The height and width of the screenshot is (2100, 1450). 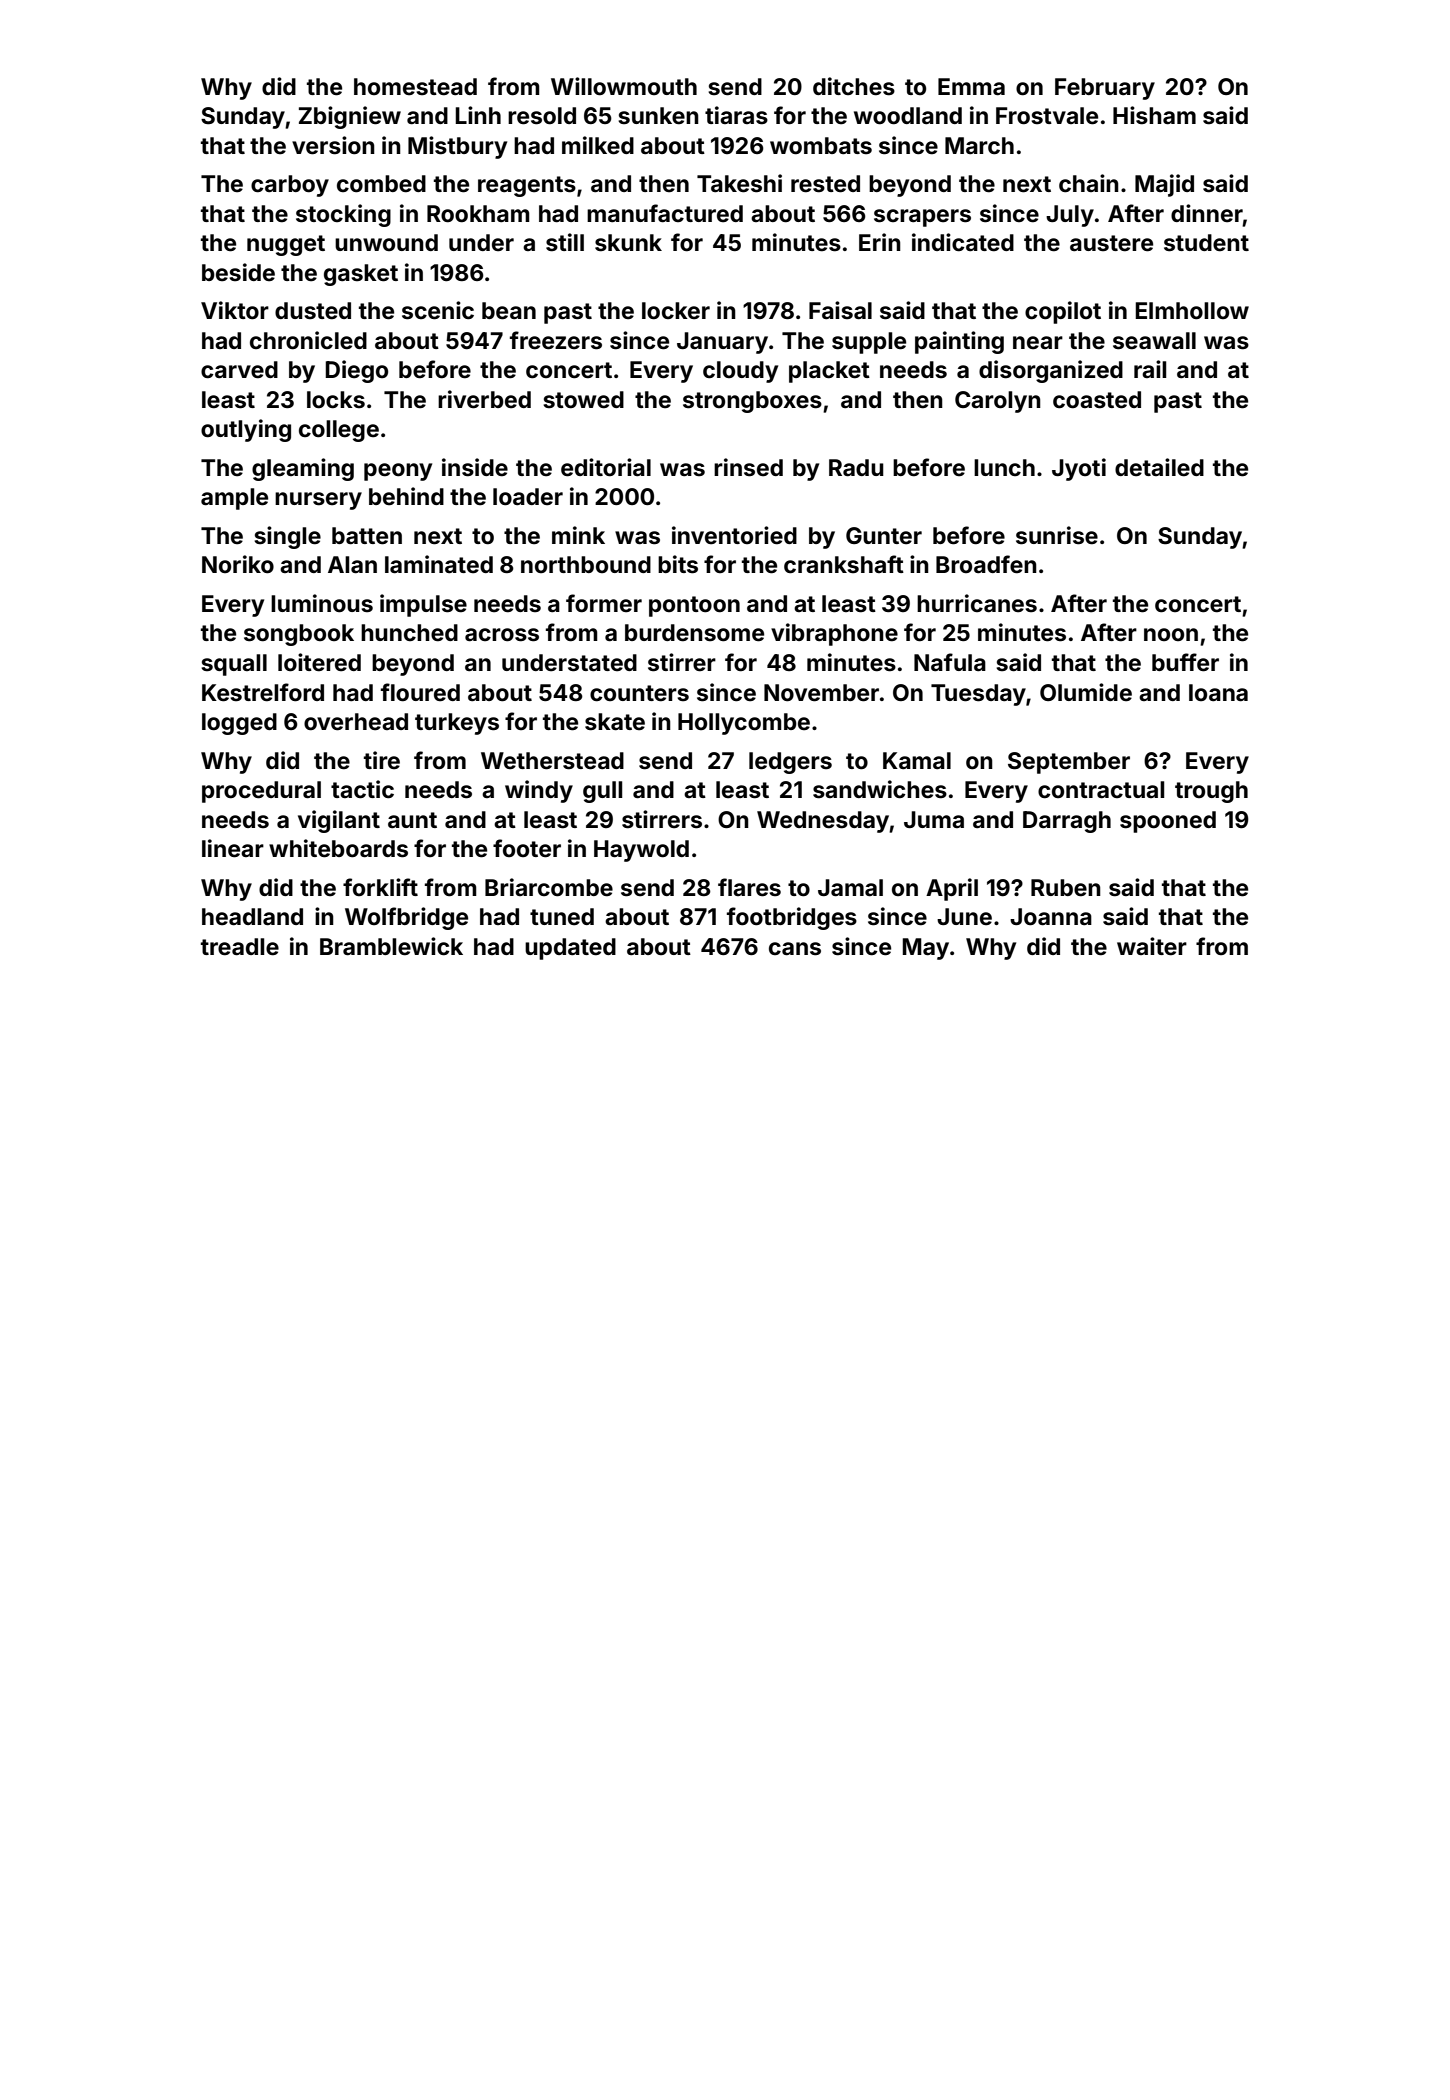 What do you see at coordinates (562, 917) in the screenshot?
I see `tuned` at bounding box center [562, 917].
